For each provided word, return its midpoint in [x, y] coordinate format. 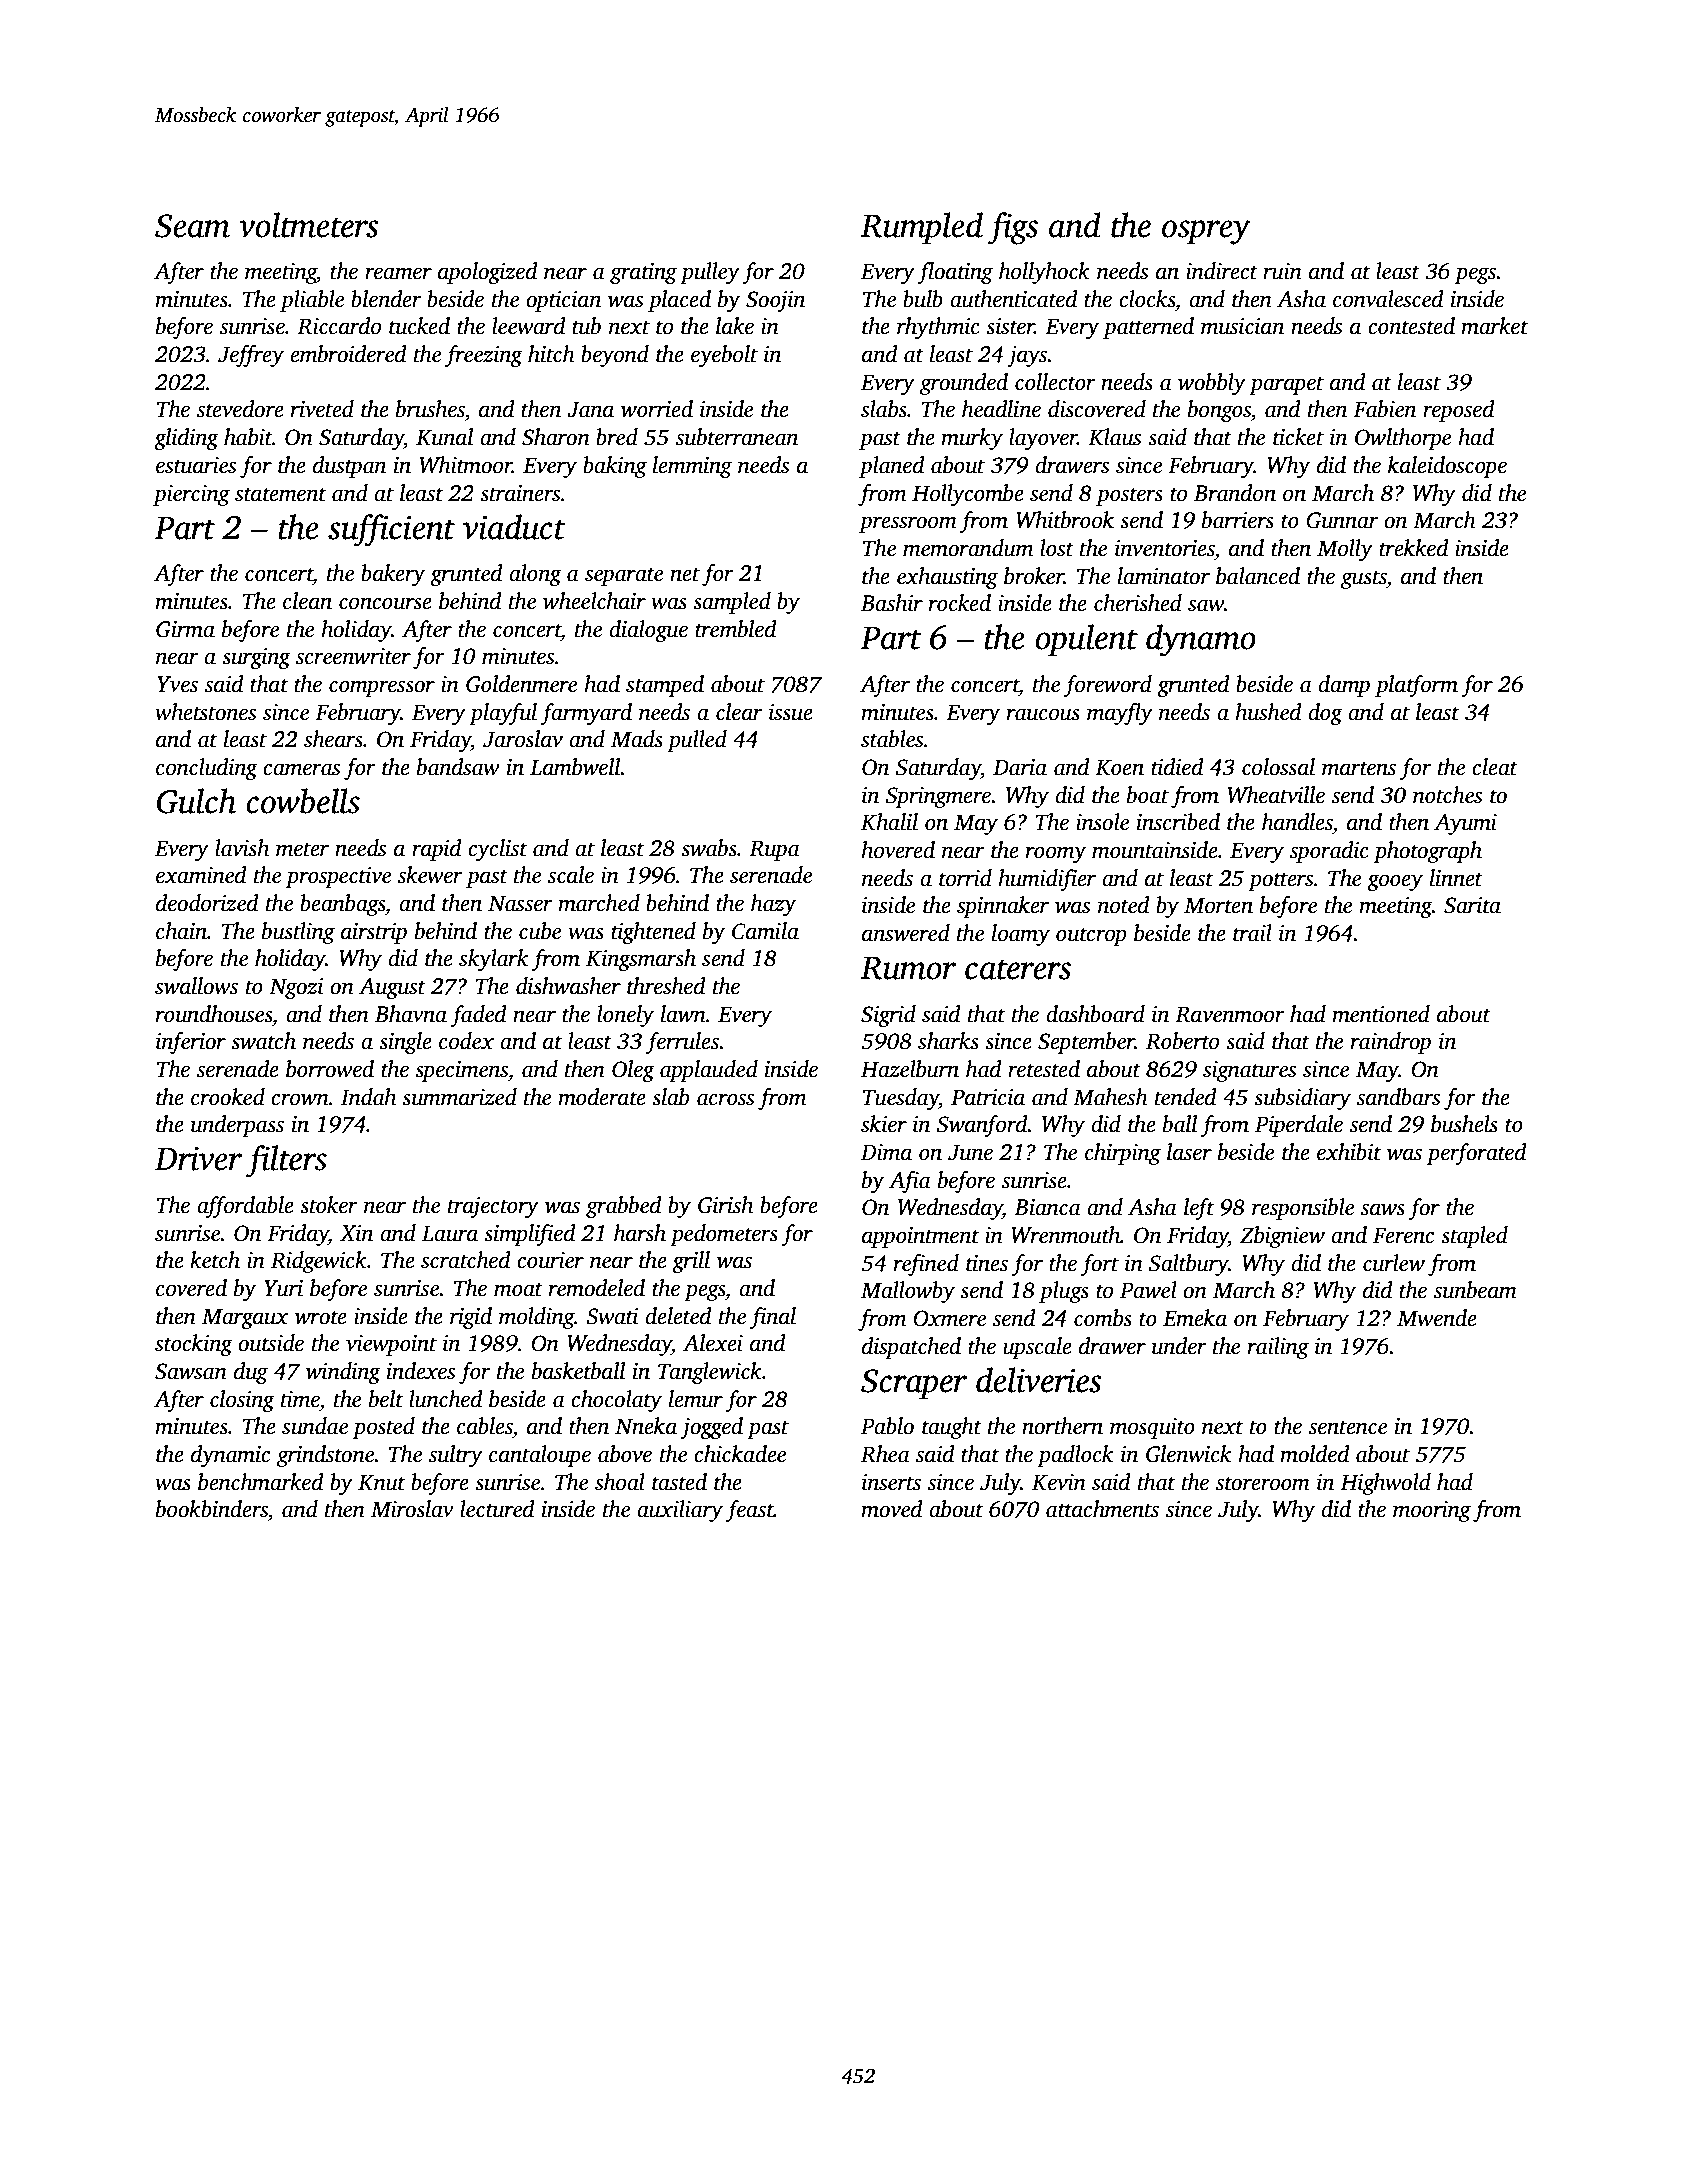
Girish [725, 1205]
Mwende [1437, 1318]
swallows [196, 986]
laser [1189, 1152]
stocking [194, 1345]
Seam [192, 226]
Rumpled [922, 228]
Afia [910, 1182]
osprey [1206, 232]
